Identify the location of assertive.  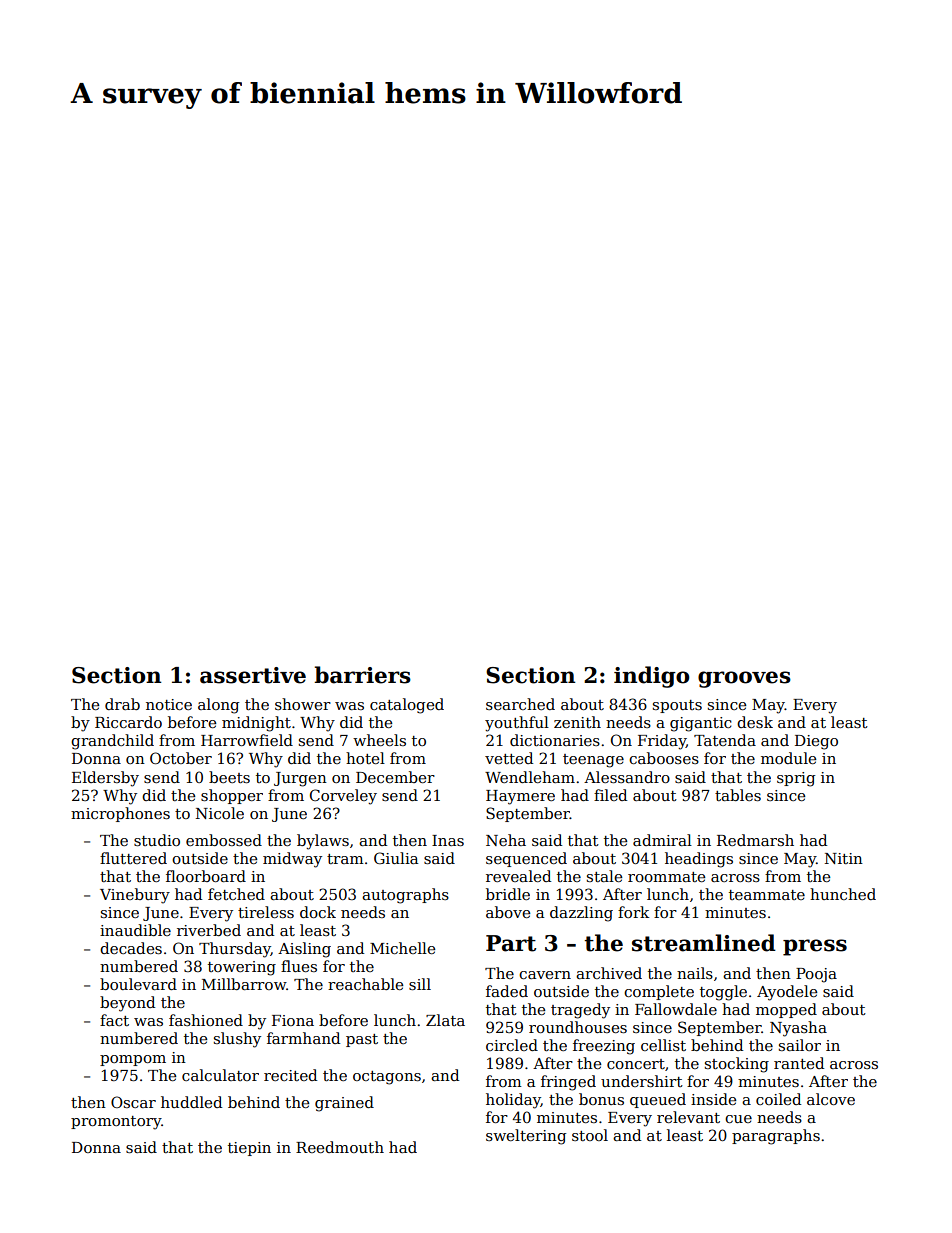
(253, 675).
